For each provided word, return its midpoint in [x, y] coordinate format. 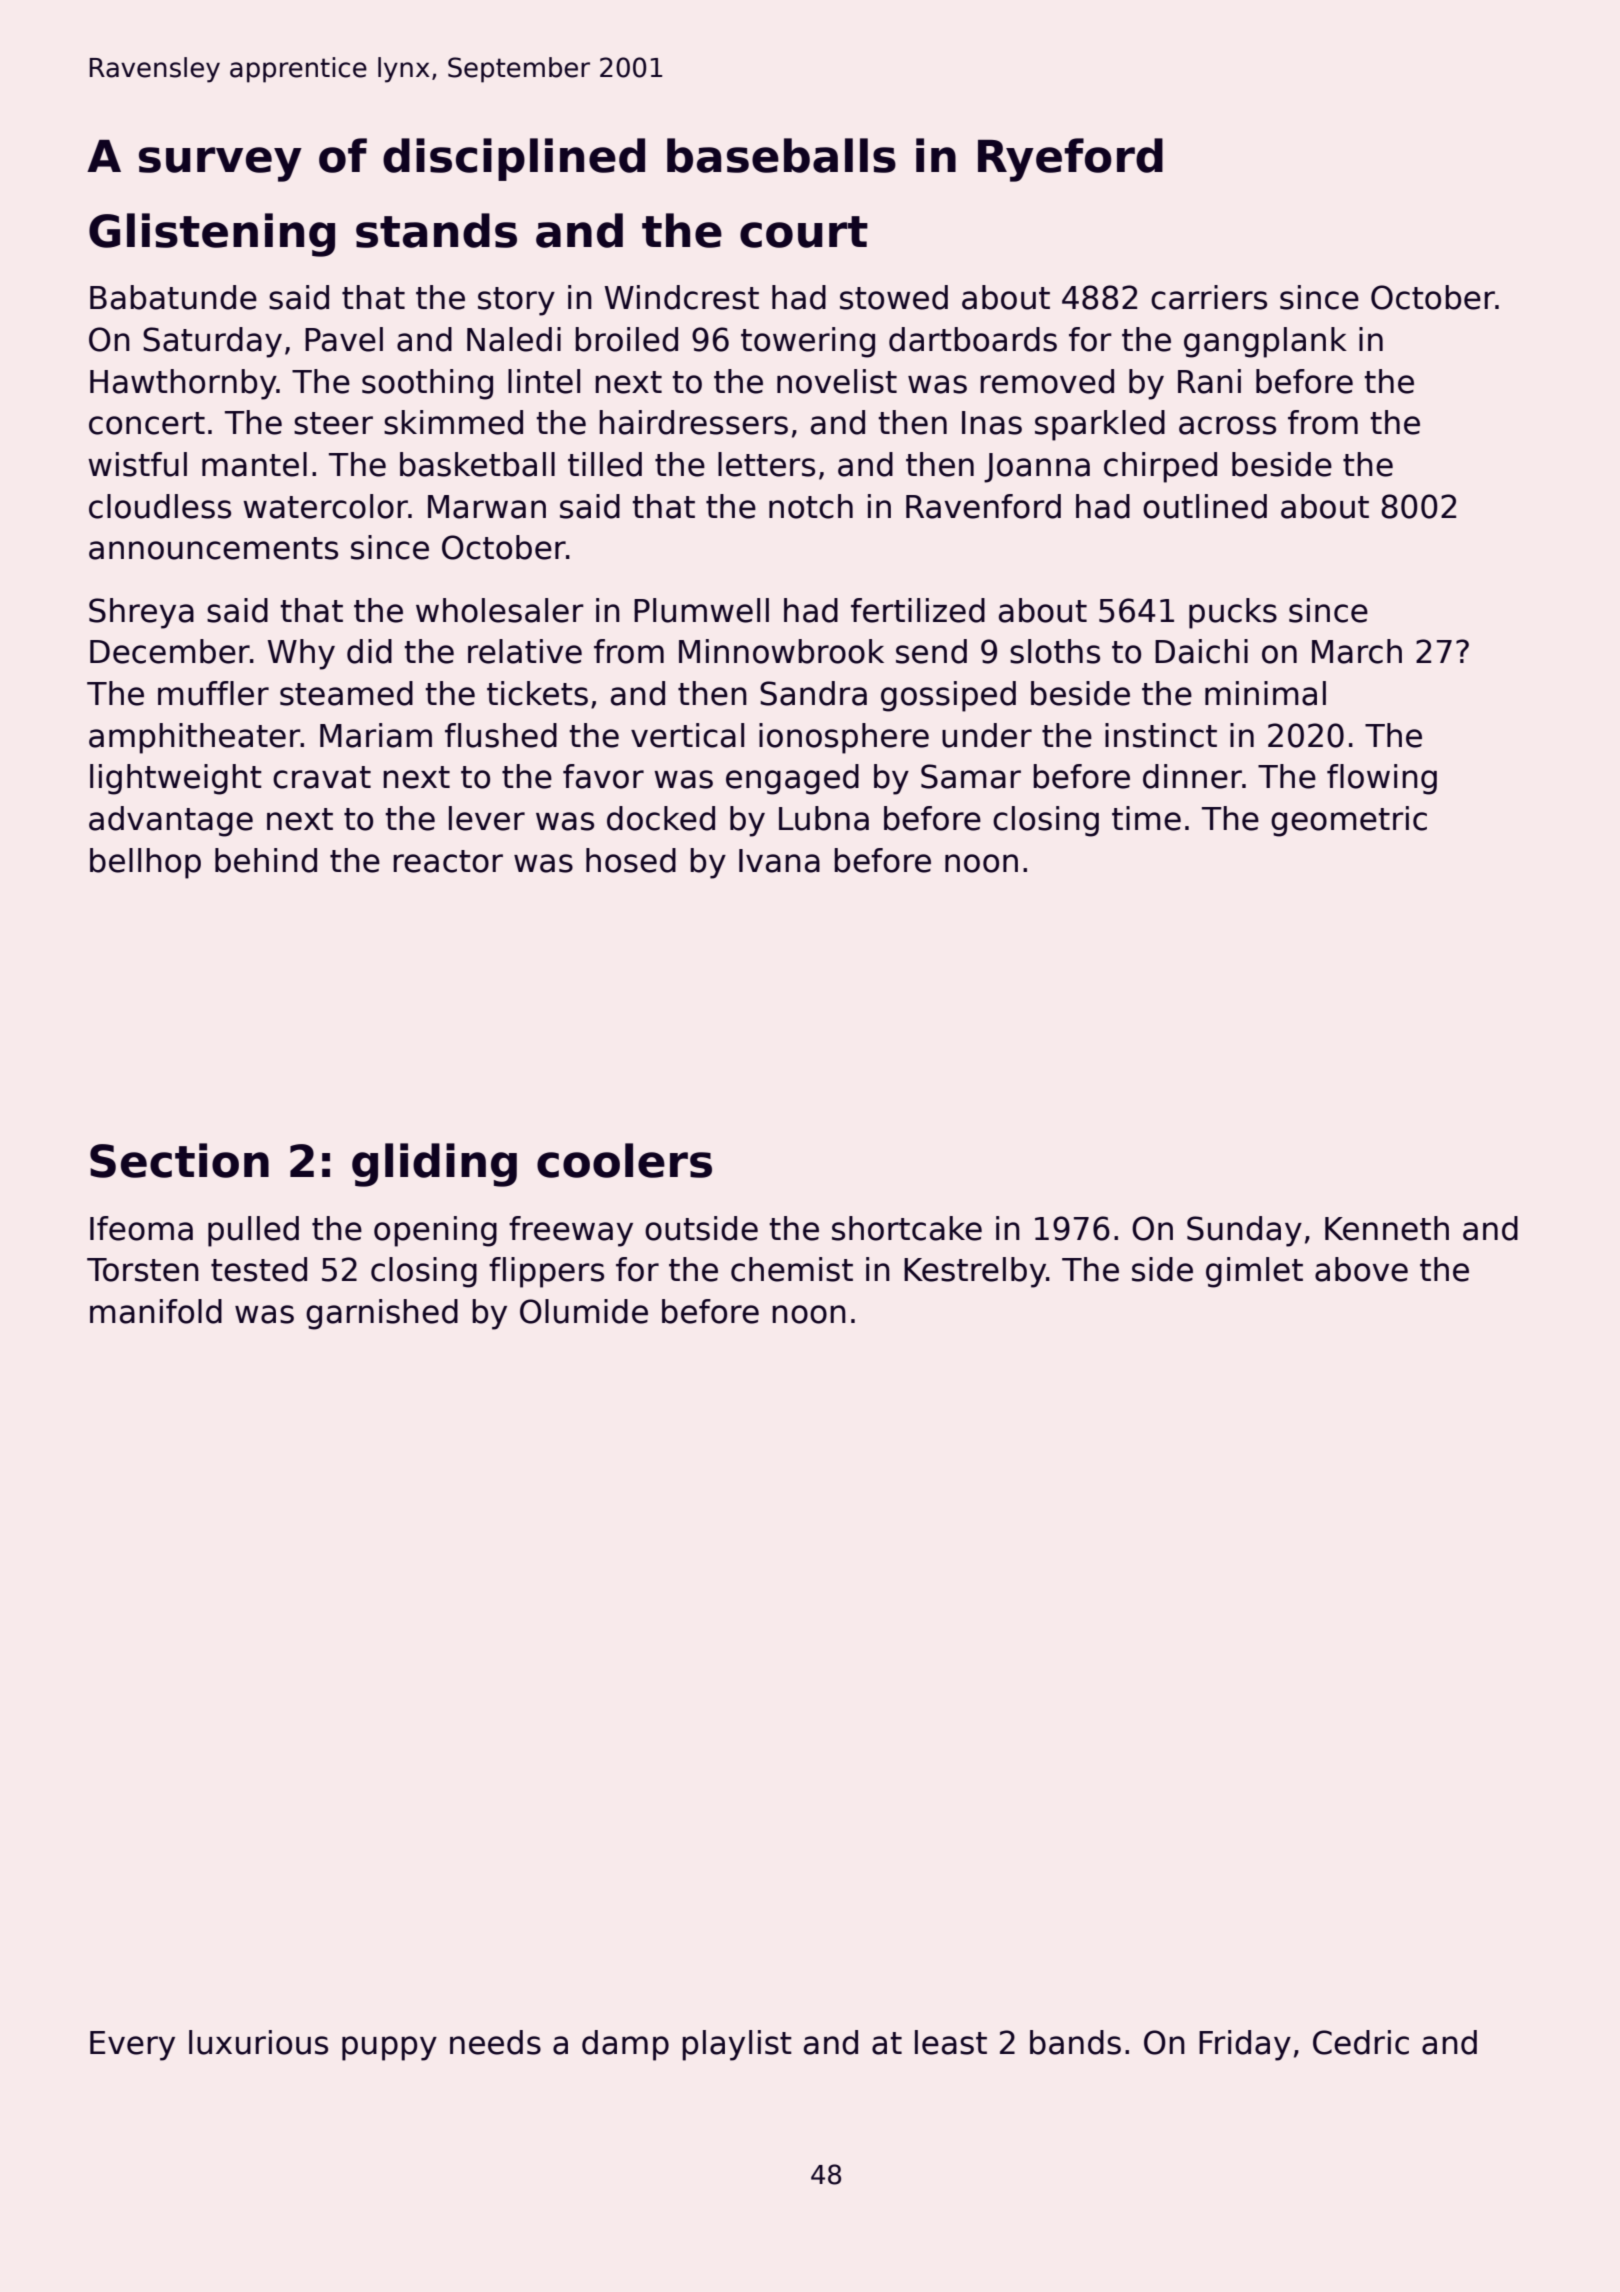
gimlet [1254, 1272]
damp [625, 2045]
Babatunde [173, 297]
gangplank [1265, 342]
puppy [389, 2048]
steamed [346, 693]
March [1357, 651]
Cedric [1361, 2042]
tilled [605, 464]
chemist [792, 1269]
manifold [156, 1311]
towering [808, 342]
